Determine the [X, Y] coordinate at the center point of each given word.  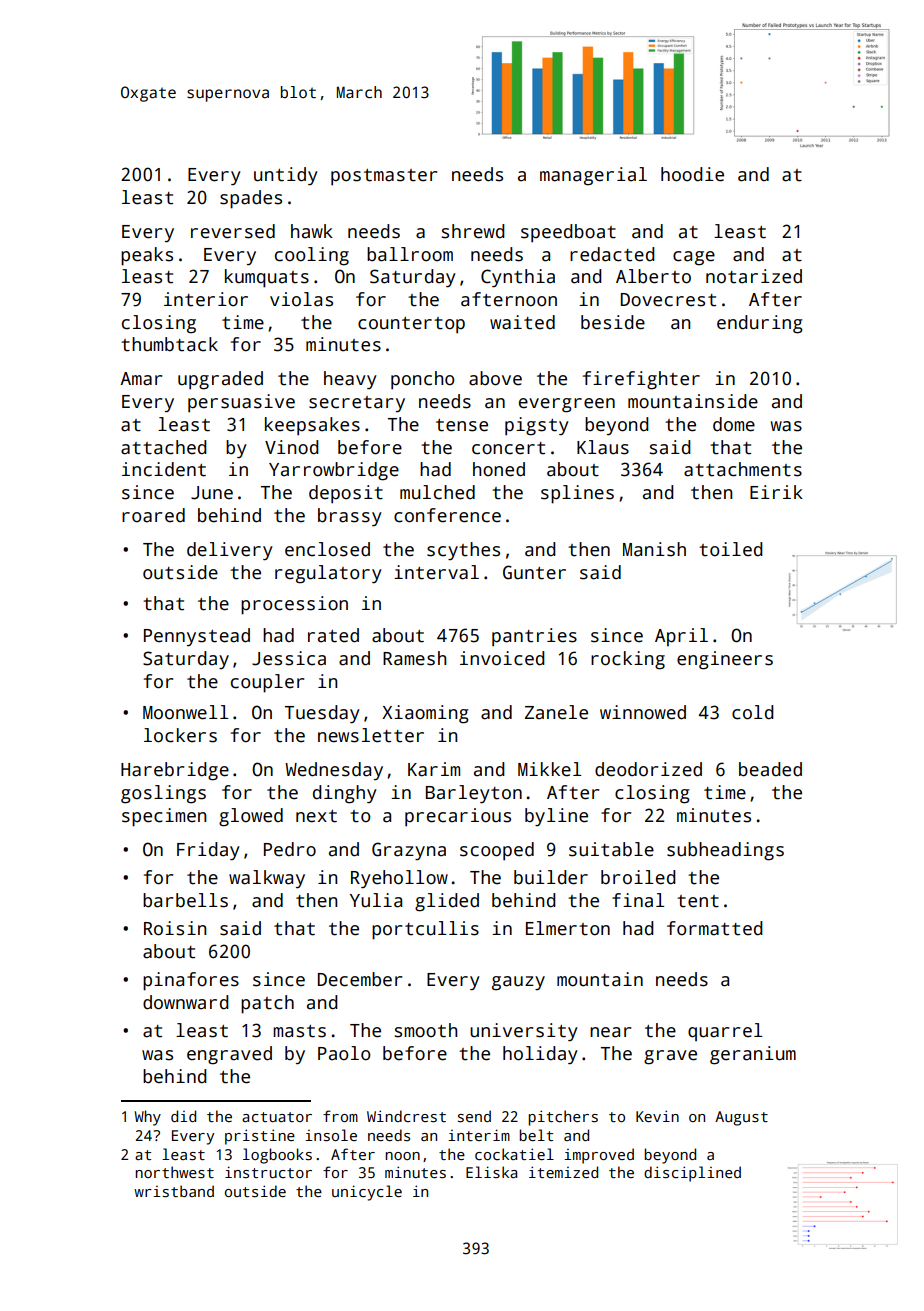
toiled [731, 549]
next [316, 816]
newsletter [371, 735]
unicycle [367, 1193]
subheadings [725, 851]
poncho [423, 380]
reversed [233, 231]
